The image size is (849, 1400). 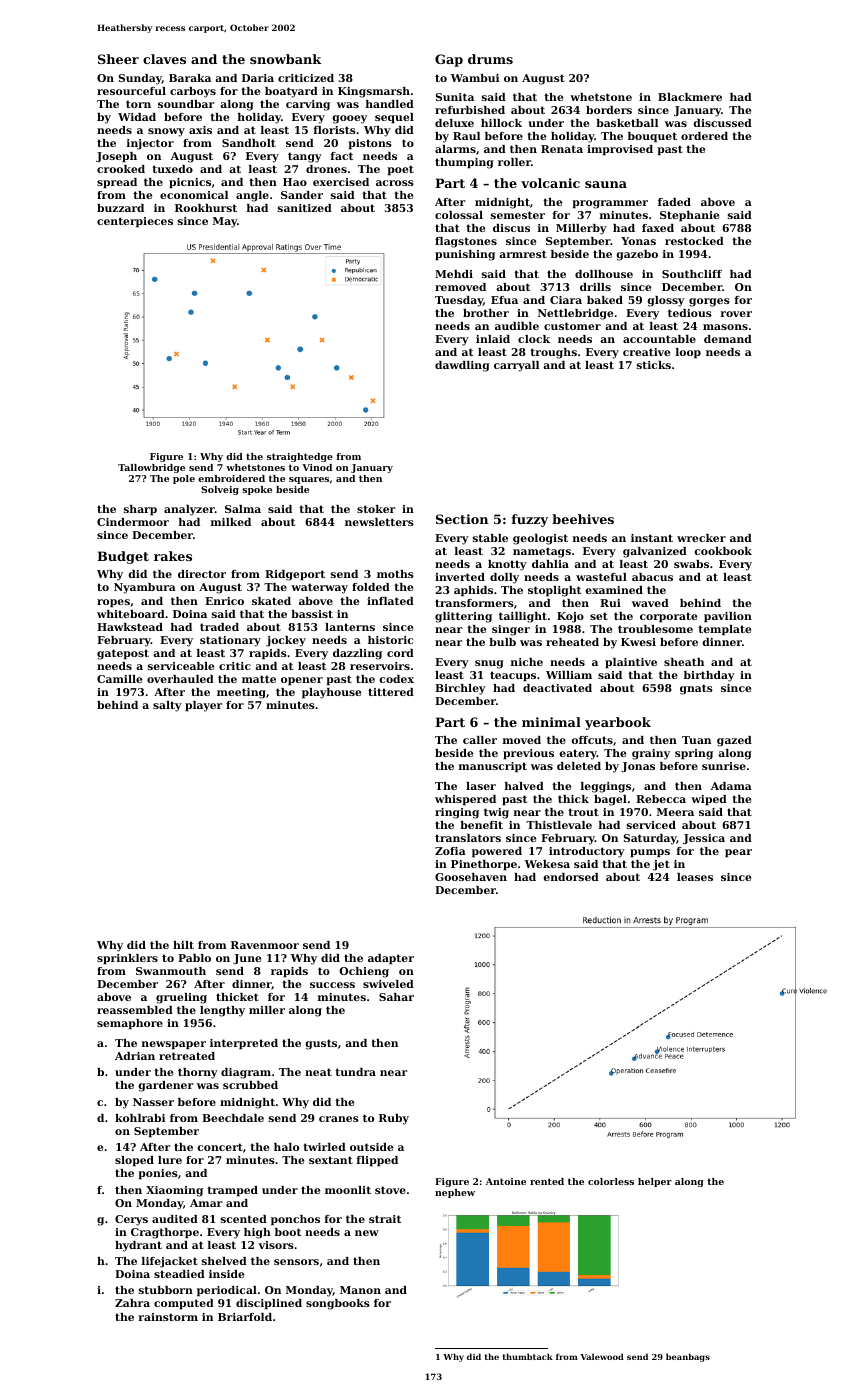 What do you see at coordinates (609, 110) in the image?
I see `borders` at bounding box center [609, 110].
